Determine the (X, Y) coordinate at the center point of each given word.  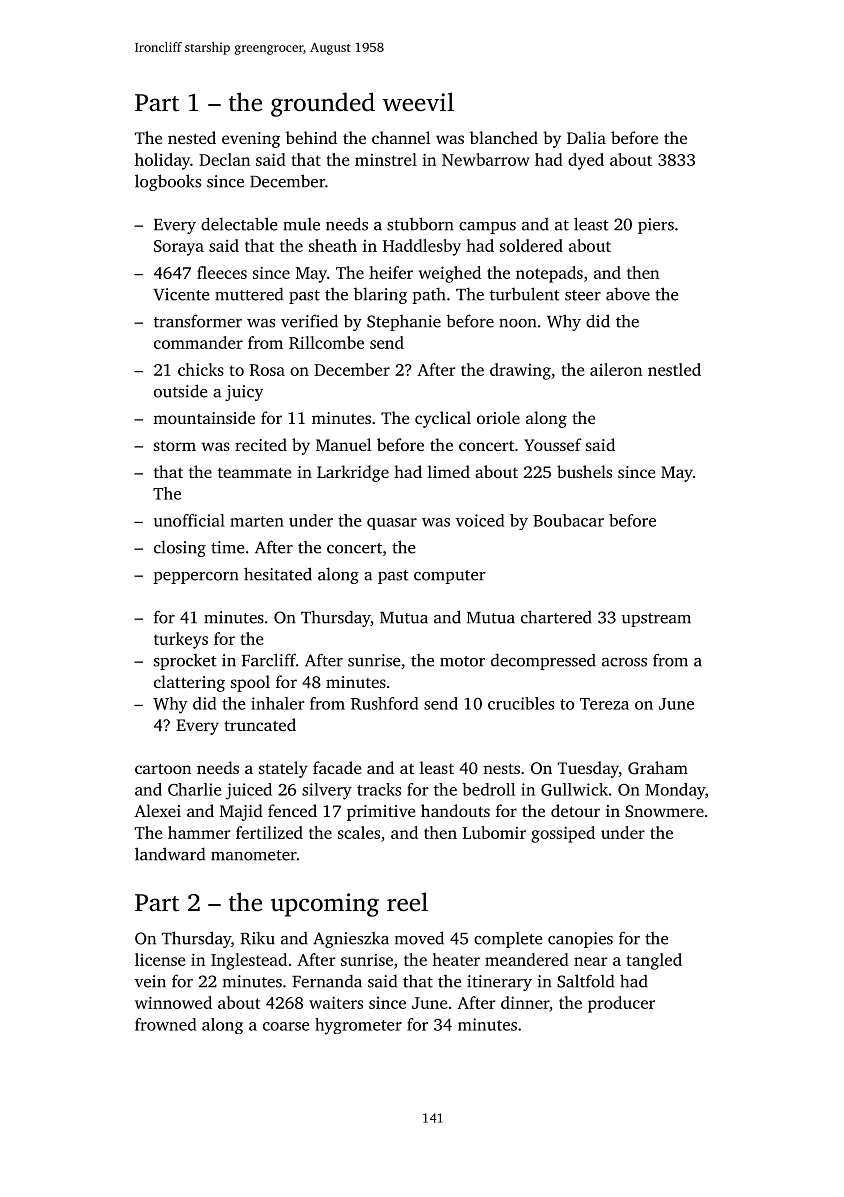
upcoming (325, 905)
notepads (549, 274)
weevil (418, 102)
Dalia (586, 137)
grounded (323, 104)
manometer (254, 855)
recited (261, 444)
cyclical (443, 419)
